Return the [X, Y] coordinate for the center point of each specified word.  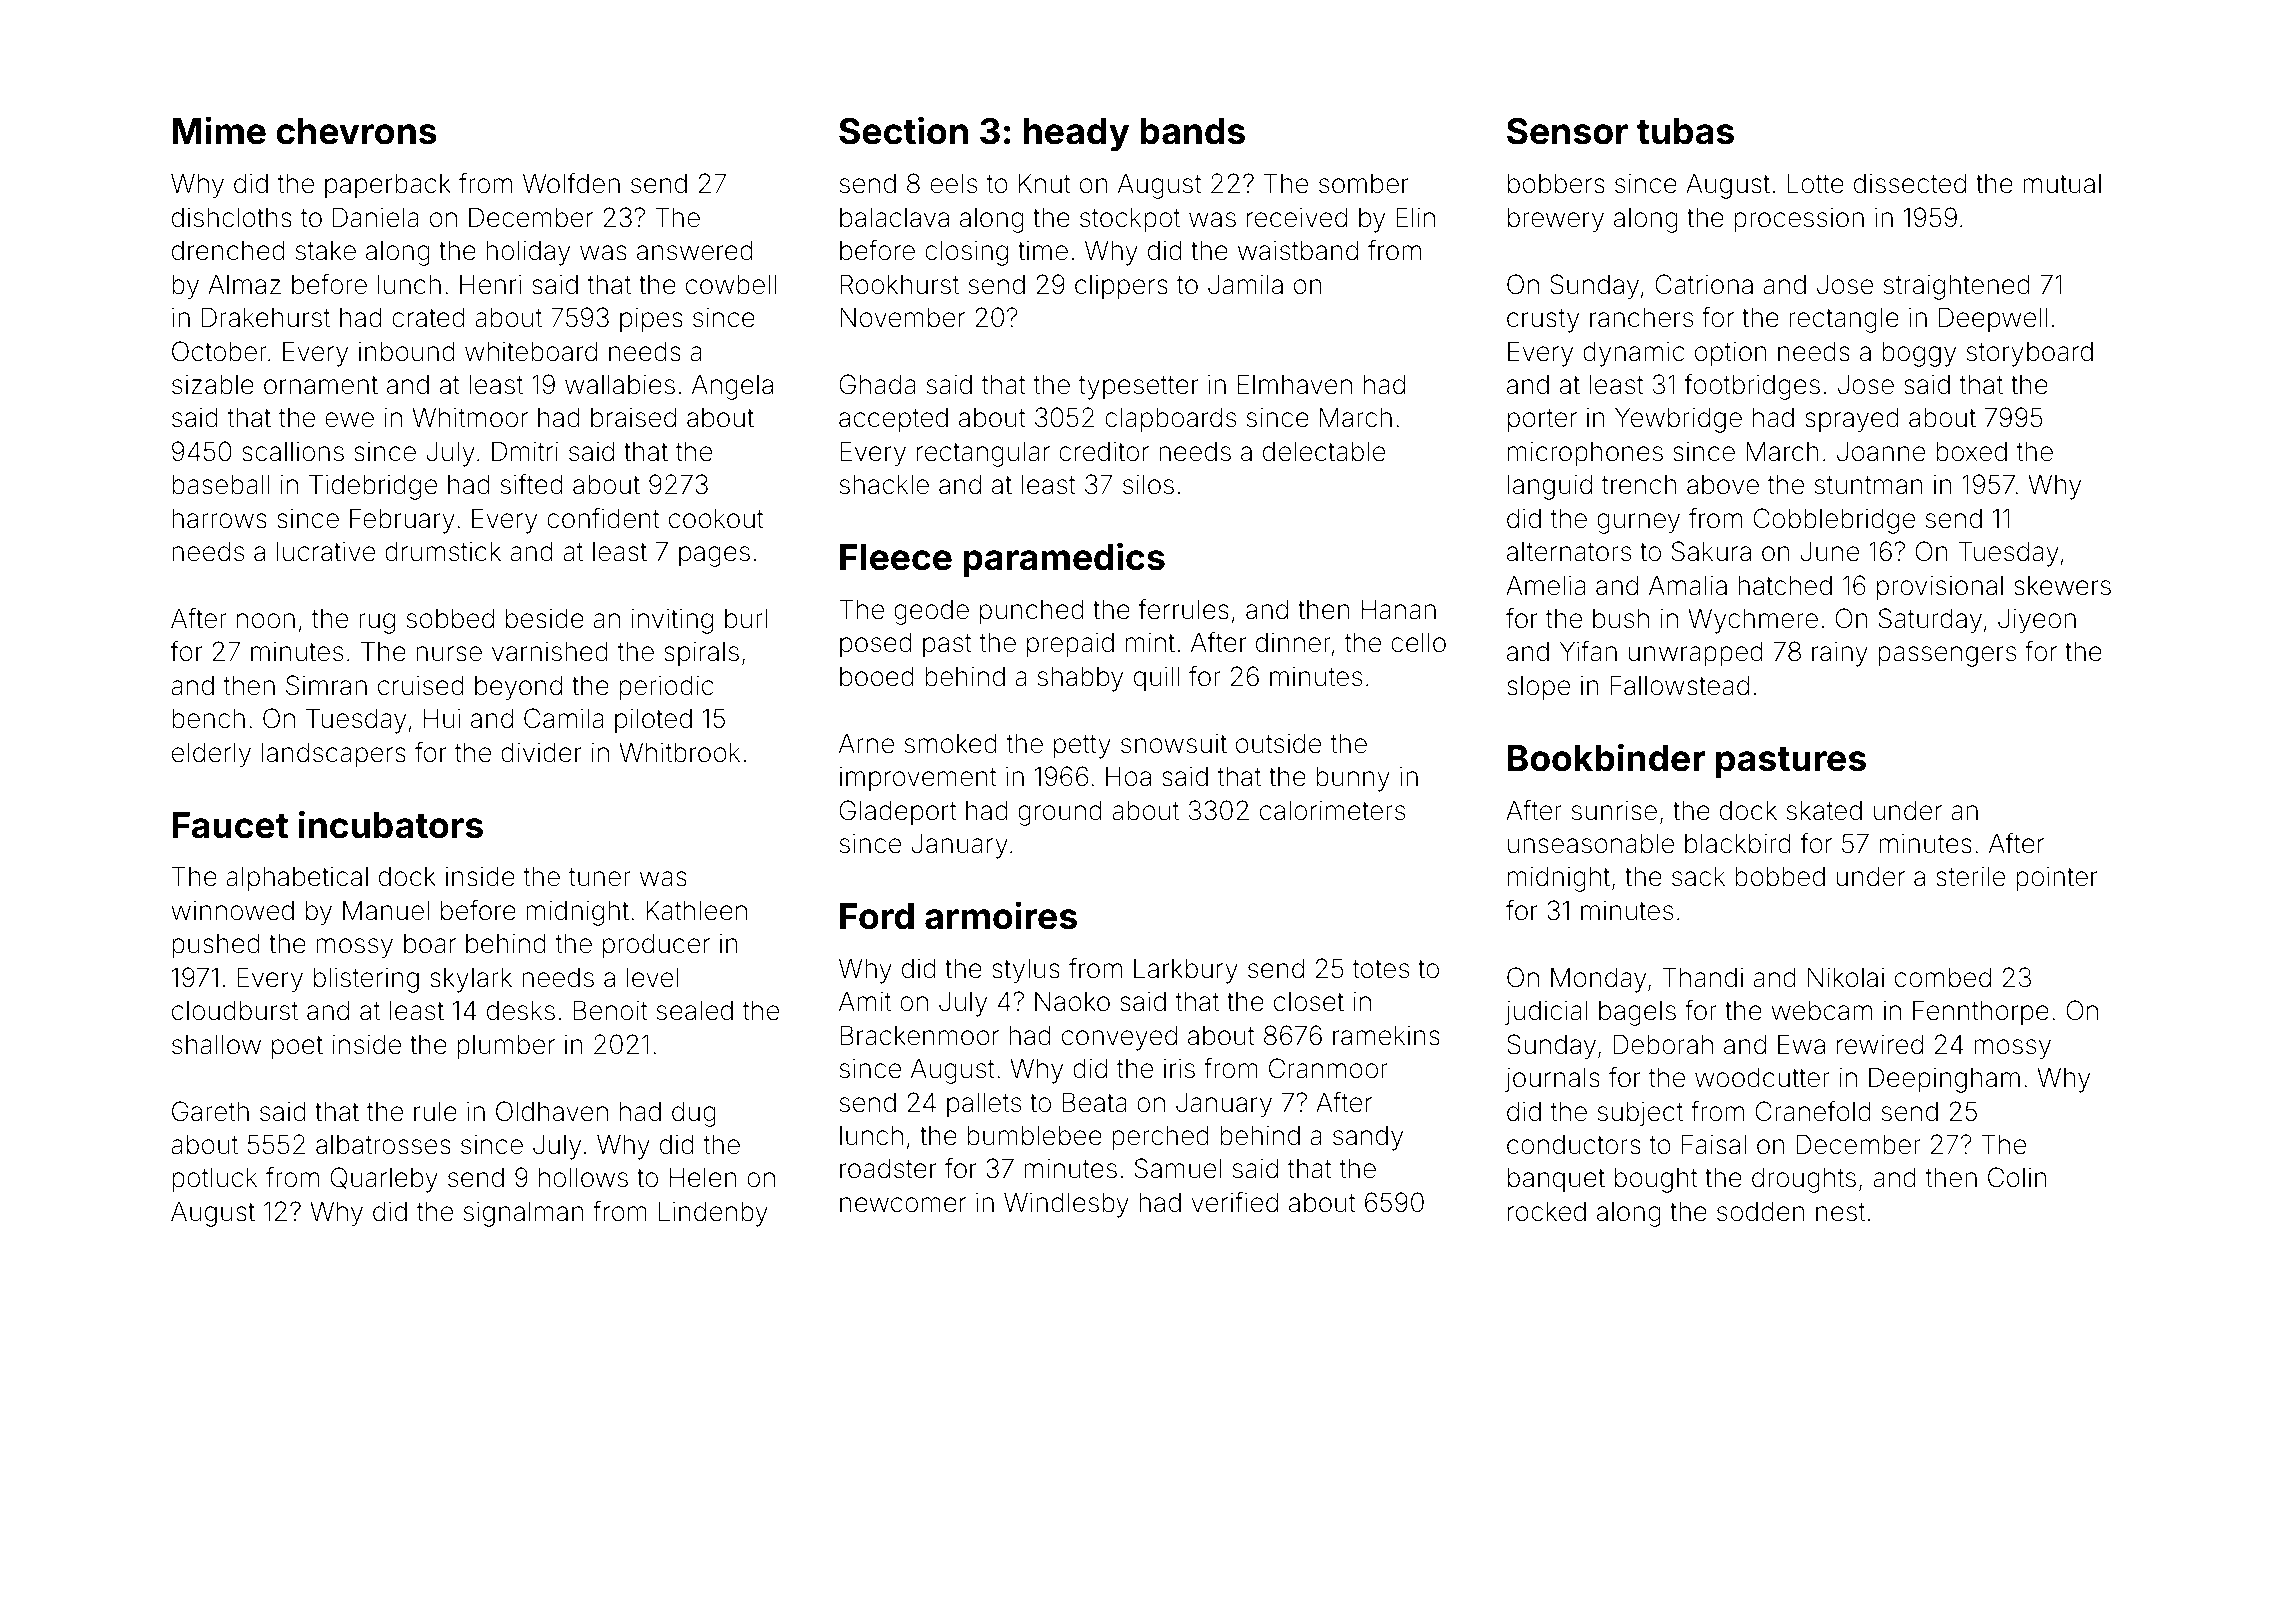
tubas [1685, 131]
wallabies [620, 384]
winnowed [232, 911]
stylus [1026, 971]
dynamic [1633, 354]
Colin [2017, 1177]
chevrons [356, 131]
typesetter [1139, 388]
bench [208, 718]
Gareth [210, 1111]
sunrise [1614, 811]
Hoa [1128, 777]
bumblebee [1034, 1135]
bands [1192, 131]
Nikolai [1846, 977]
